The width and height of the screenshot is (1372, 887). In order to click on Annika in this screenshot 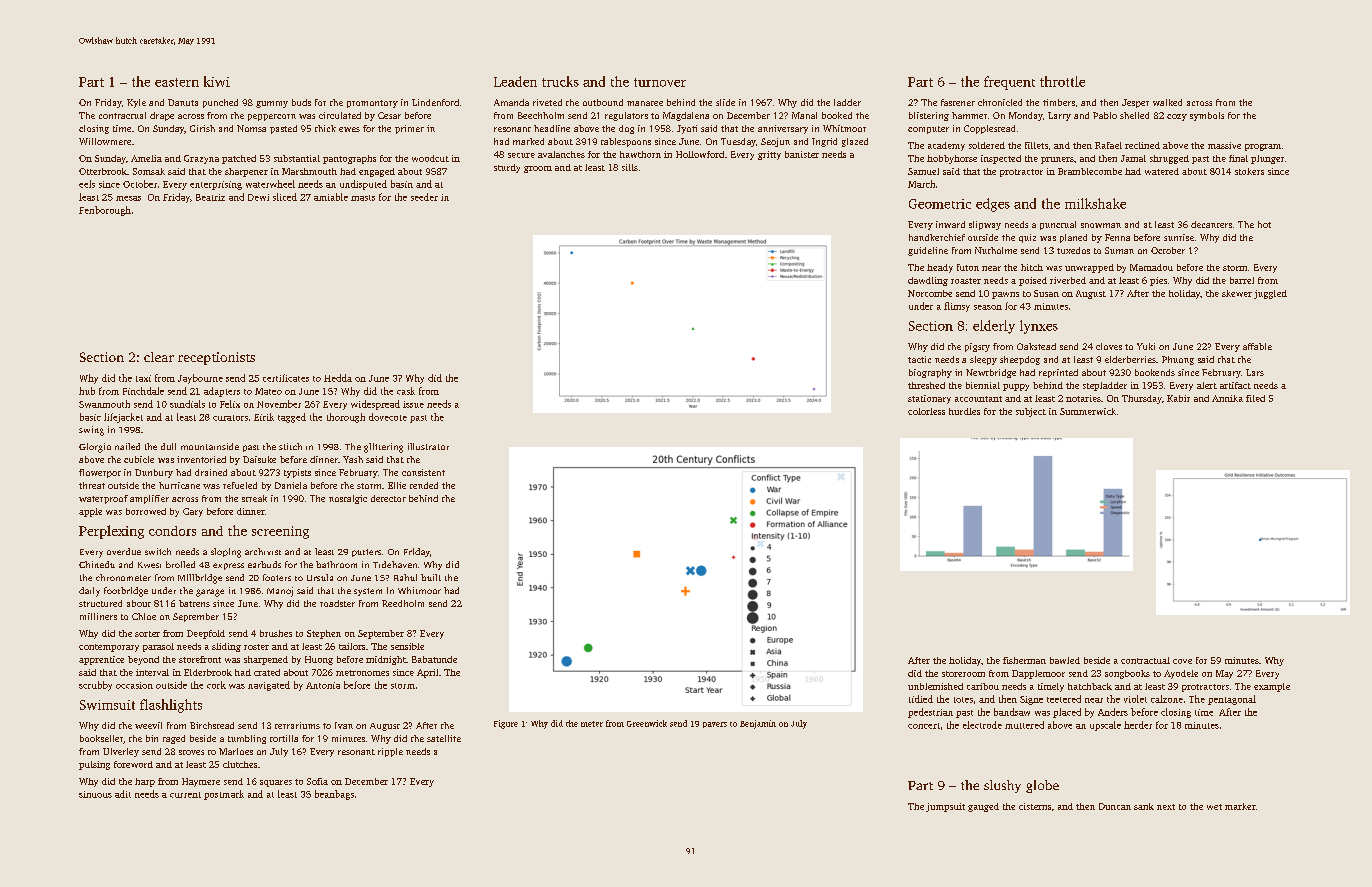, I will do `click(1227, 398)`.
